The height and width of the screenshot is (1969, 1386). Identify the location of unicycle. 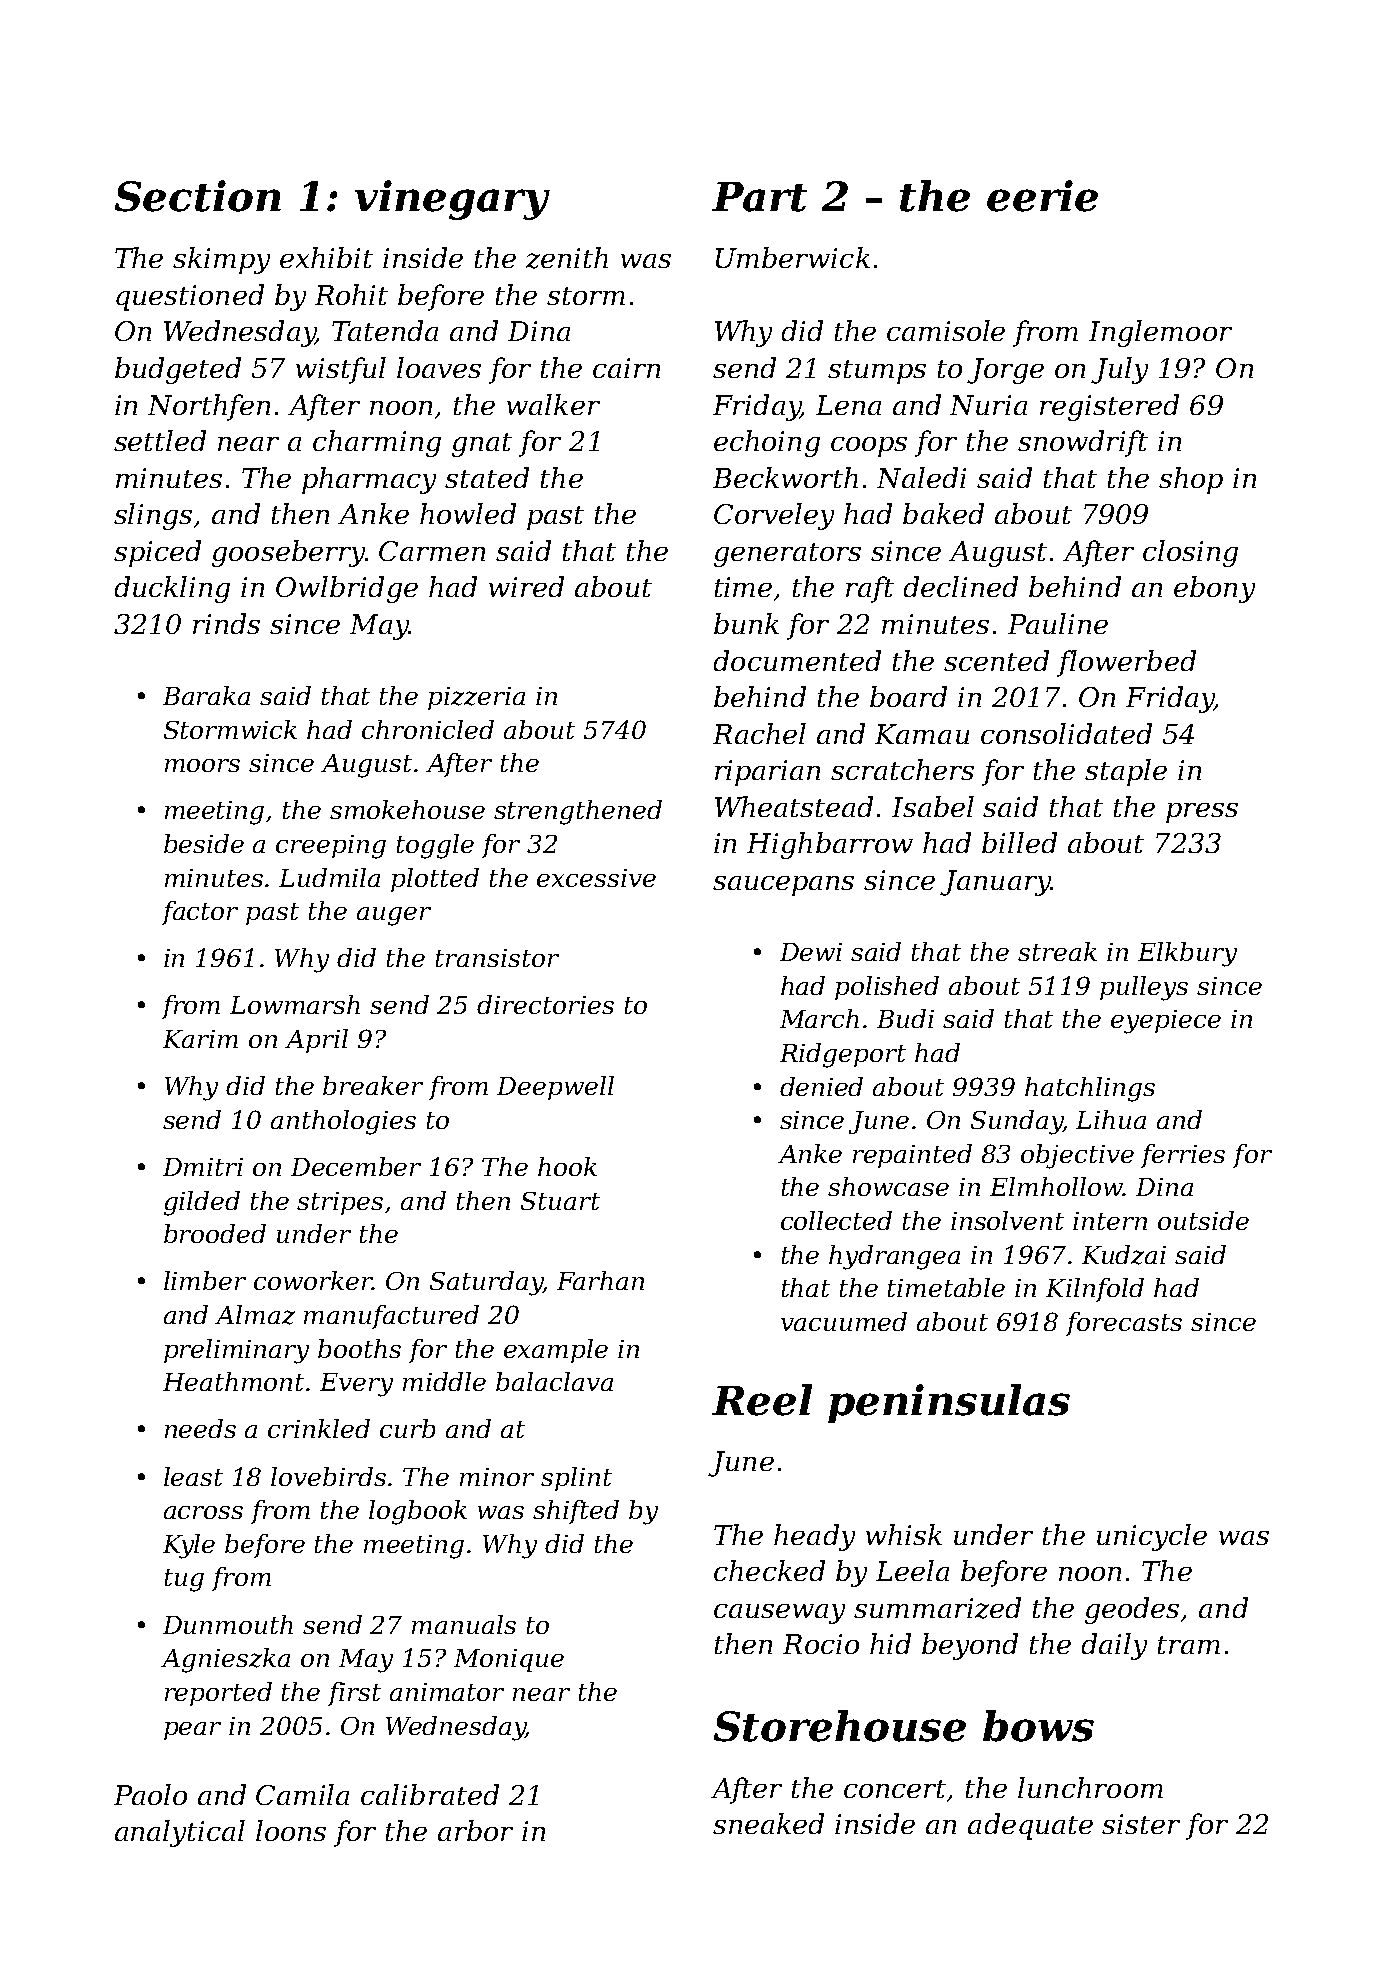
(1152, 1537).
